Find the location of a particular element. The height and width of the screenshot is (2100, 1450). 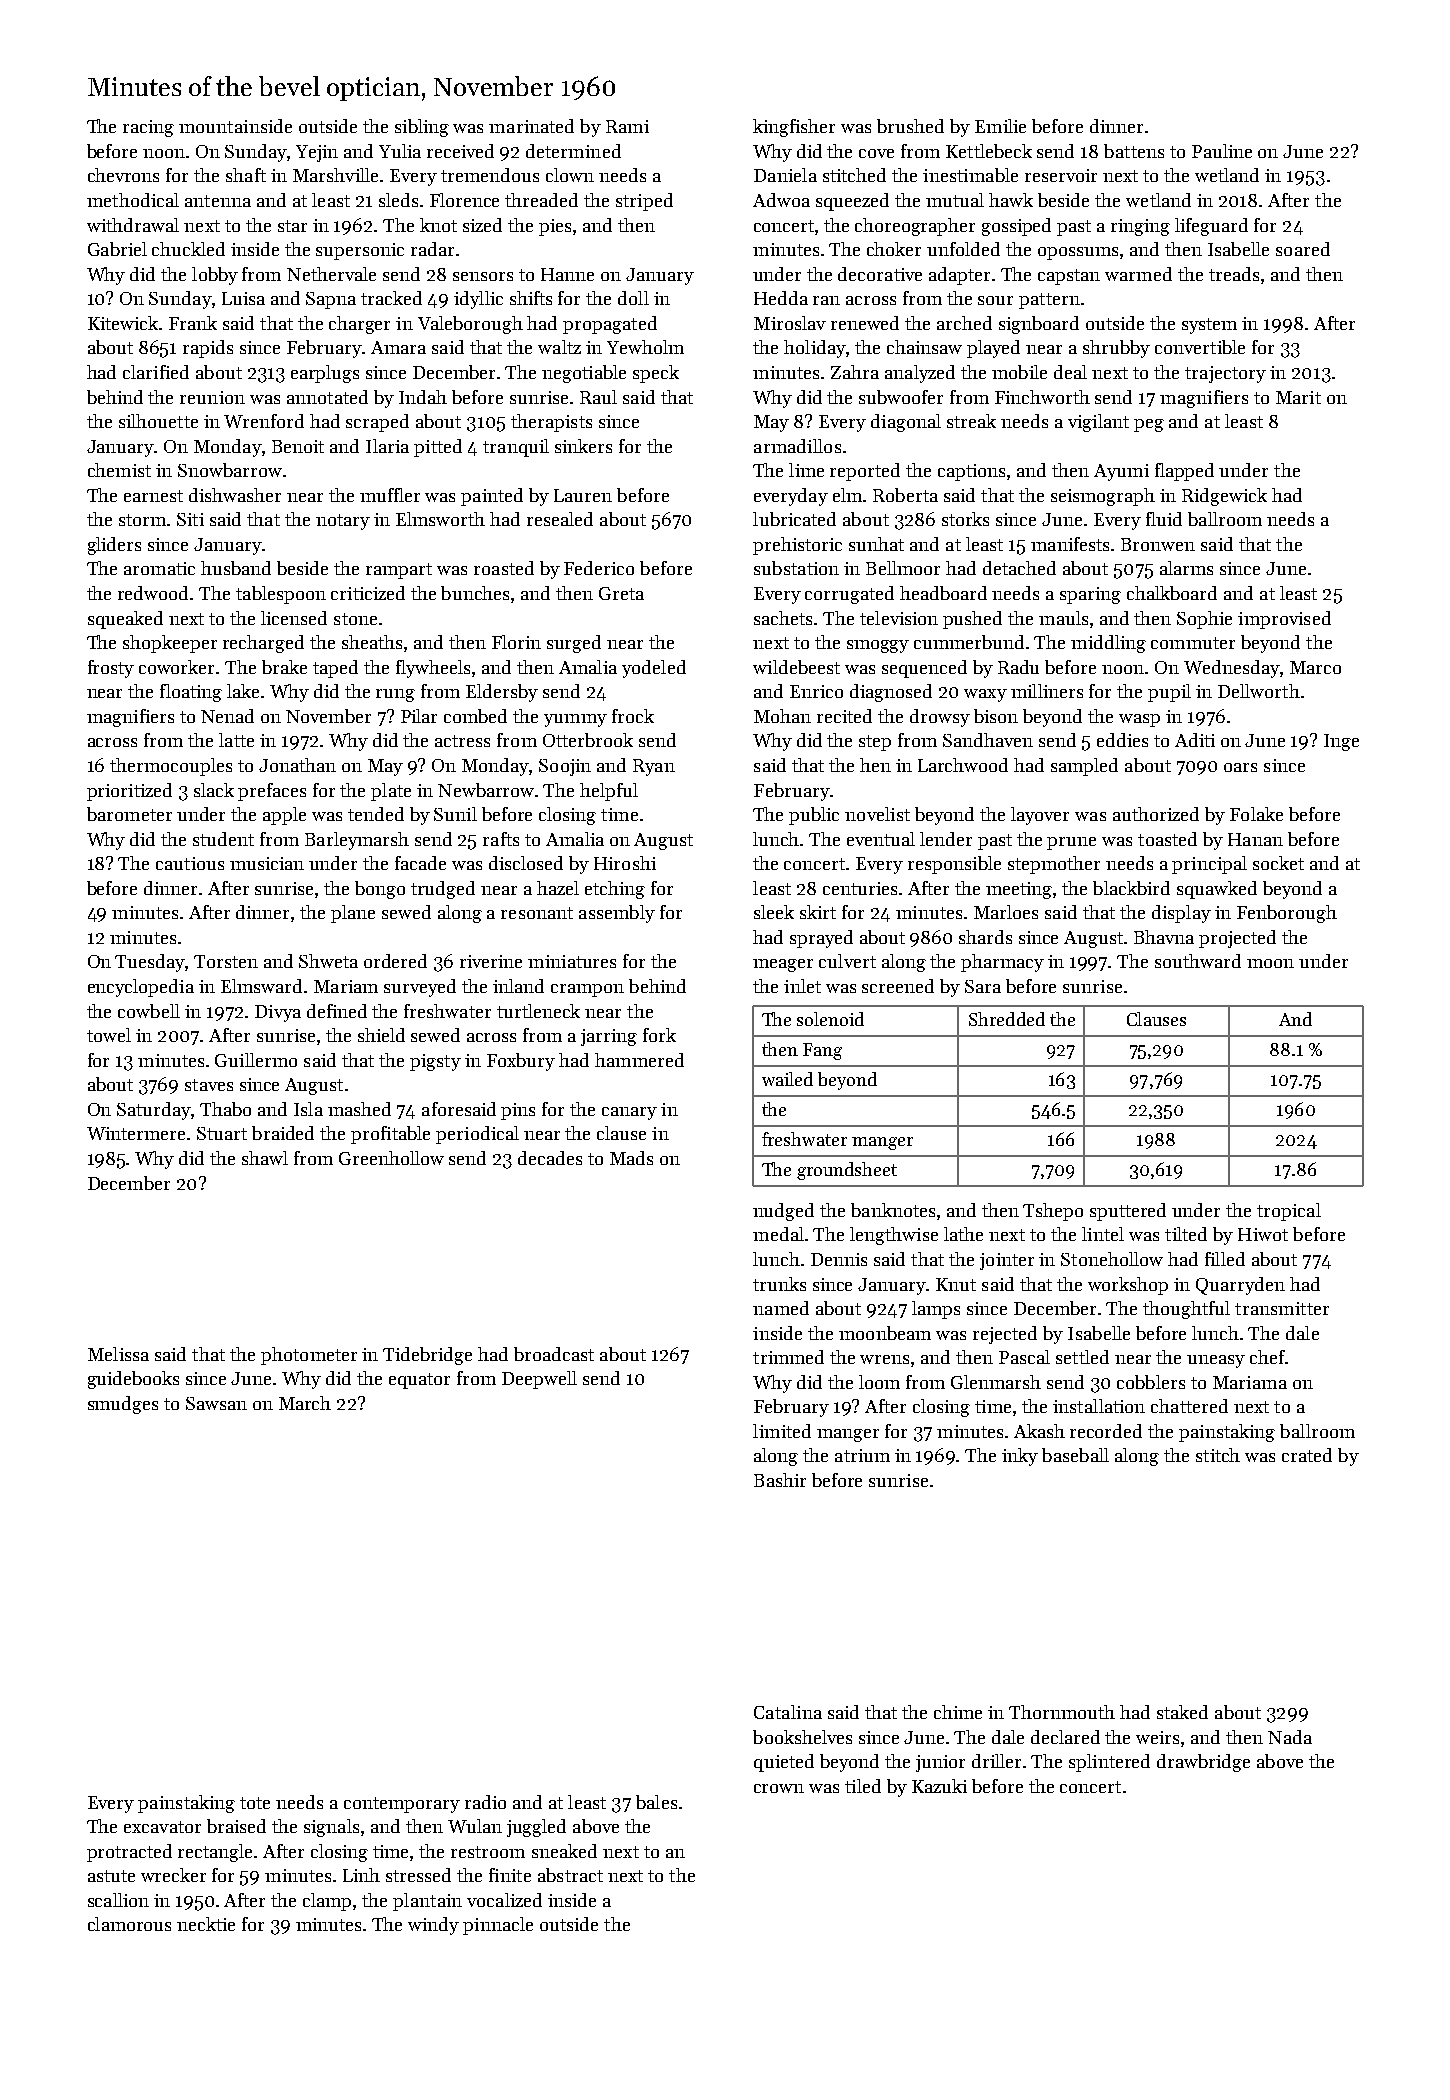

nudged is located at coordinates (783, 1212).
